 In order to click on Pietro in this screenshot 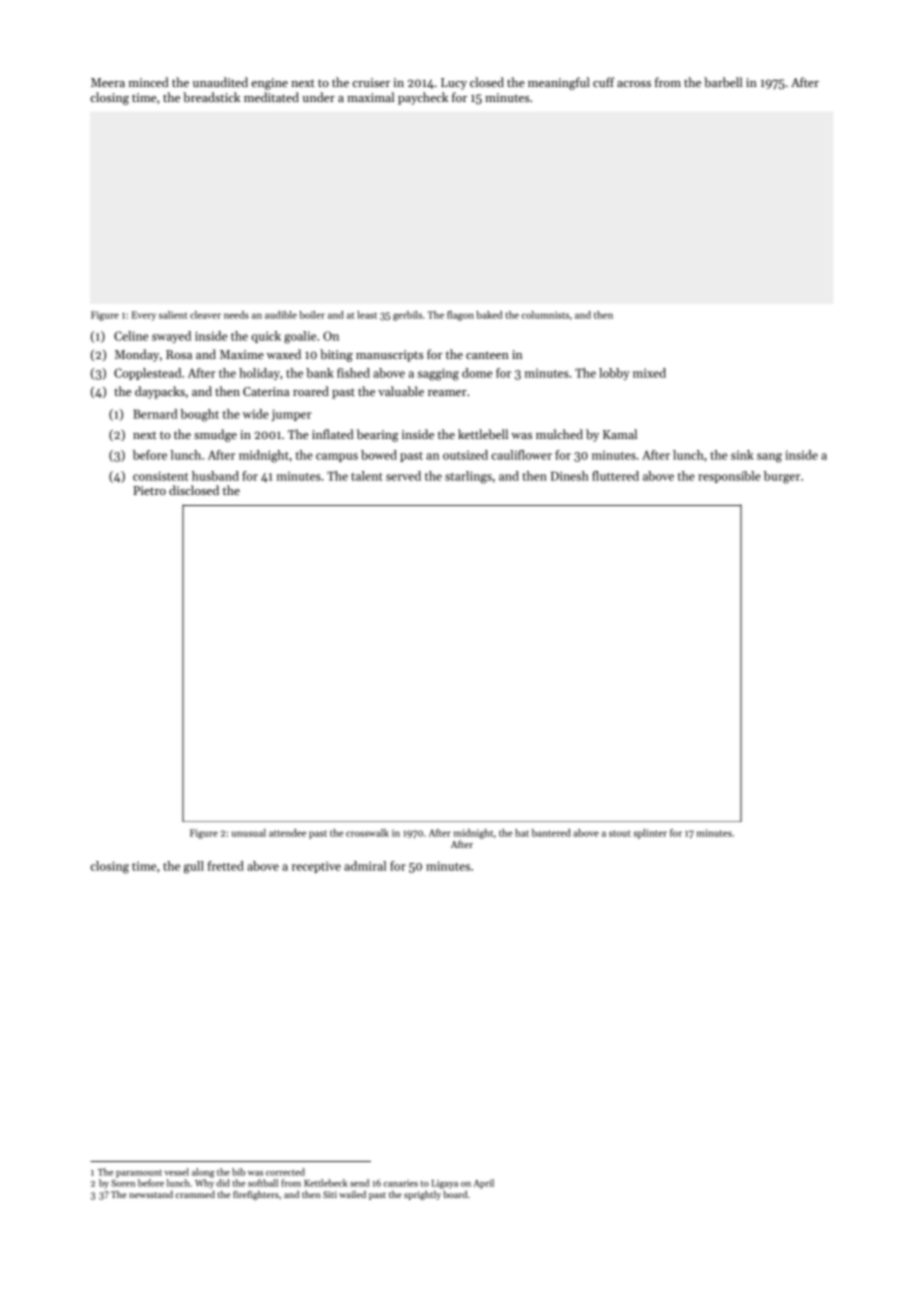, I will do `click(149, 490)`.
